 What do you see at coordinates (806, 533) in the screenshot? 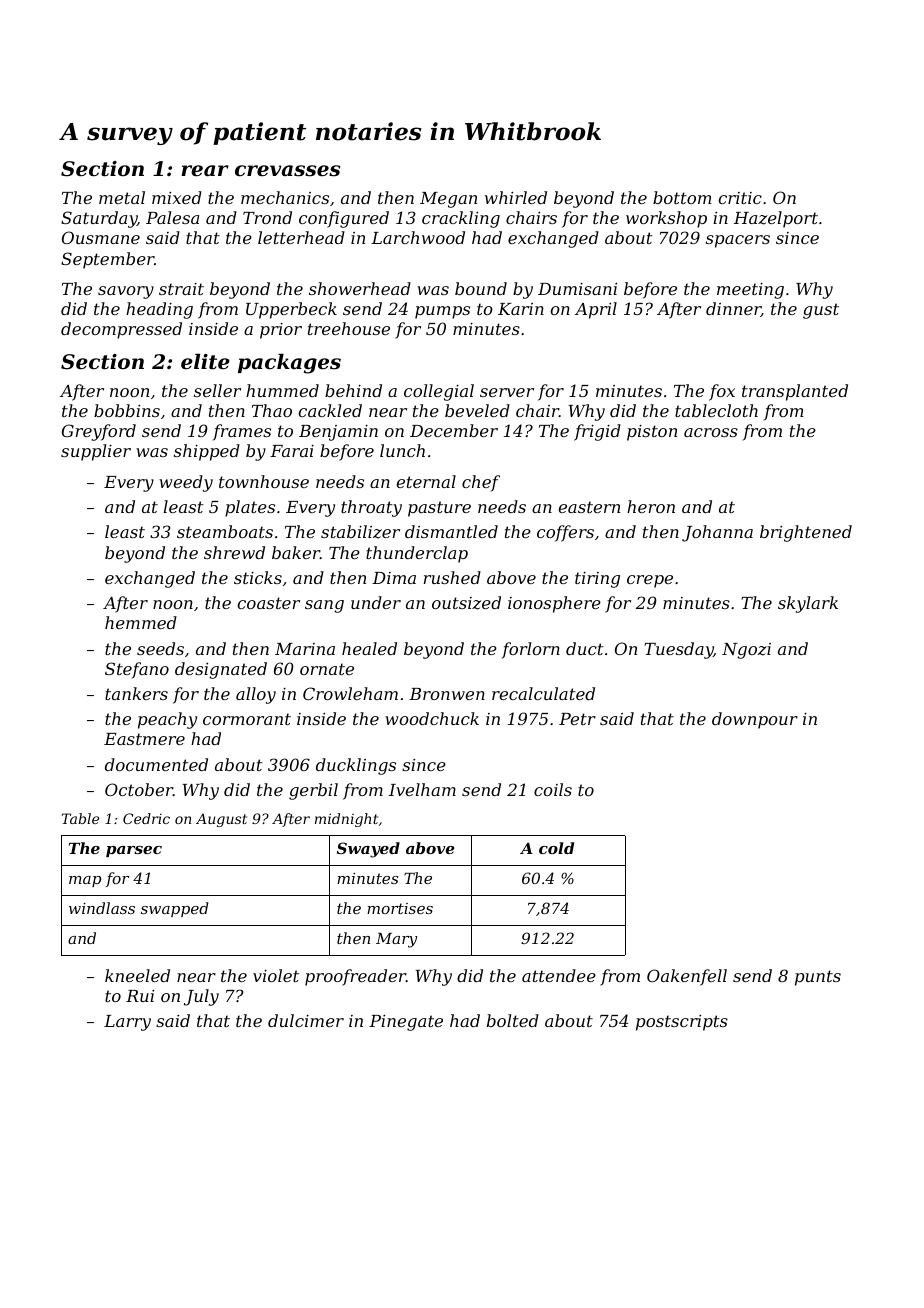
I see `brightened` at bounding box center [806, 533].
